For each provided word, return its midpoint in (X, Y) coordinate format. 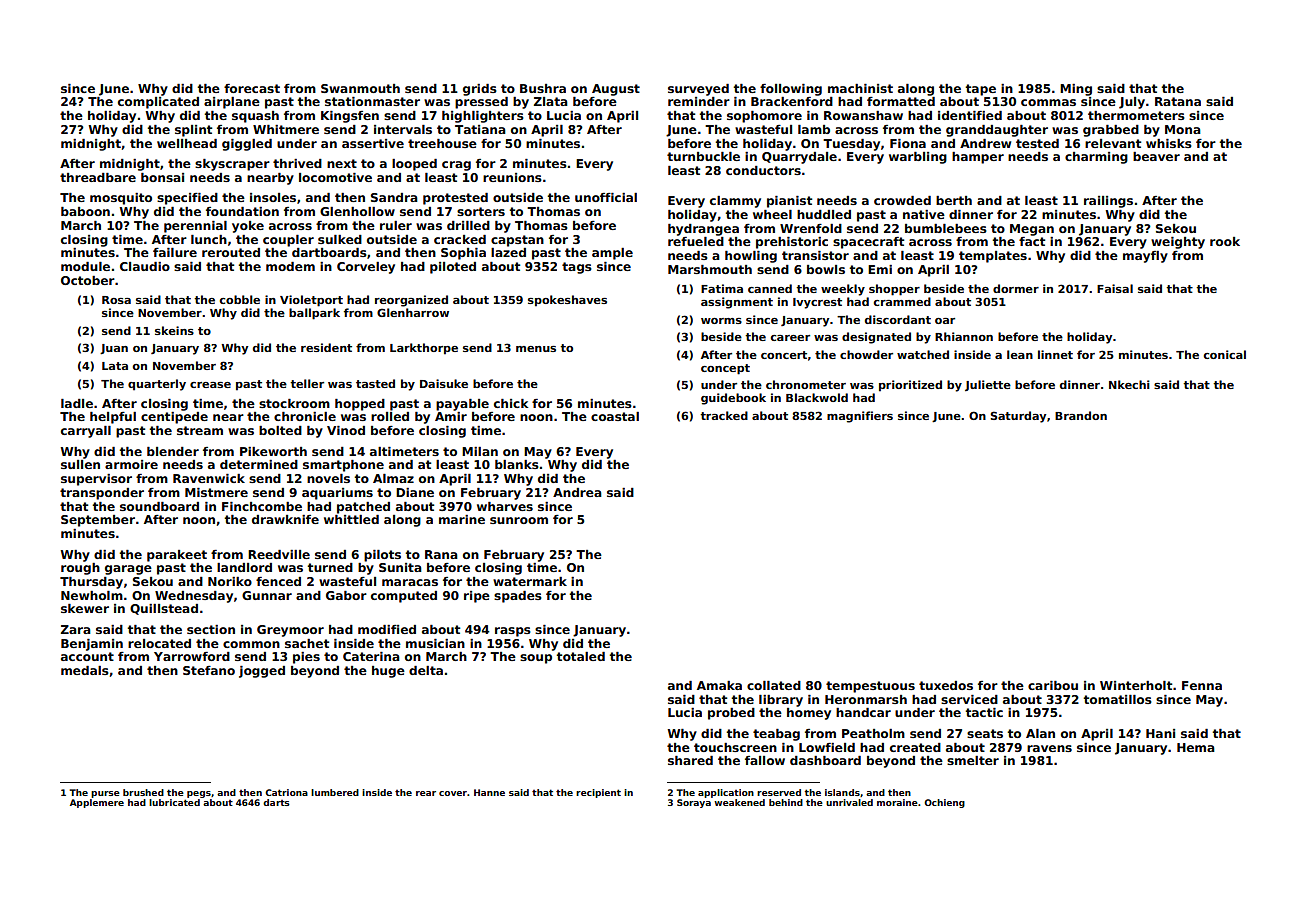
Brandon (1081, 415)
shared (690, 760)
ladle (77, 403)
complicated (158, 103)
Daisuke (444, 383)
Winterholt (1136, 685)
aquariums (337, 494)
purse (105, 794)
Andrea (577, 492)
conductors (763, 170)
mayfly (1145, 257)
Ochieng (944, 803)
